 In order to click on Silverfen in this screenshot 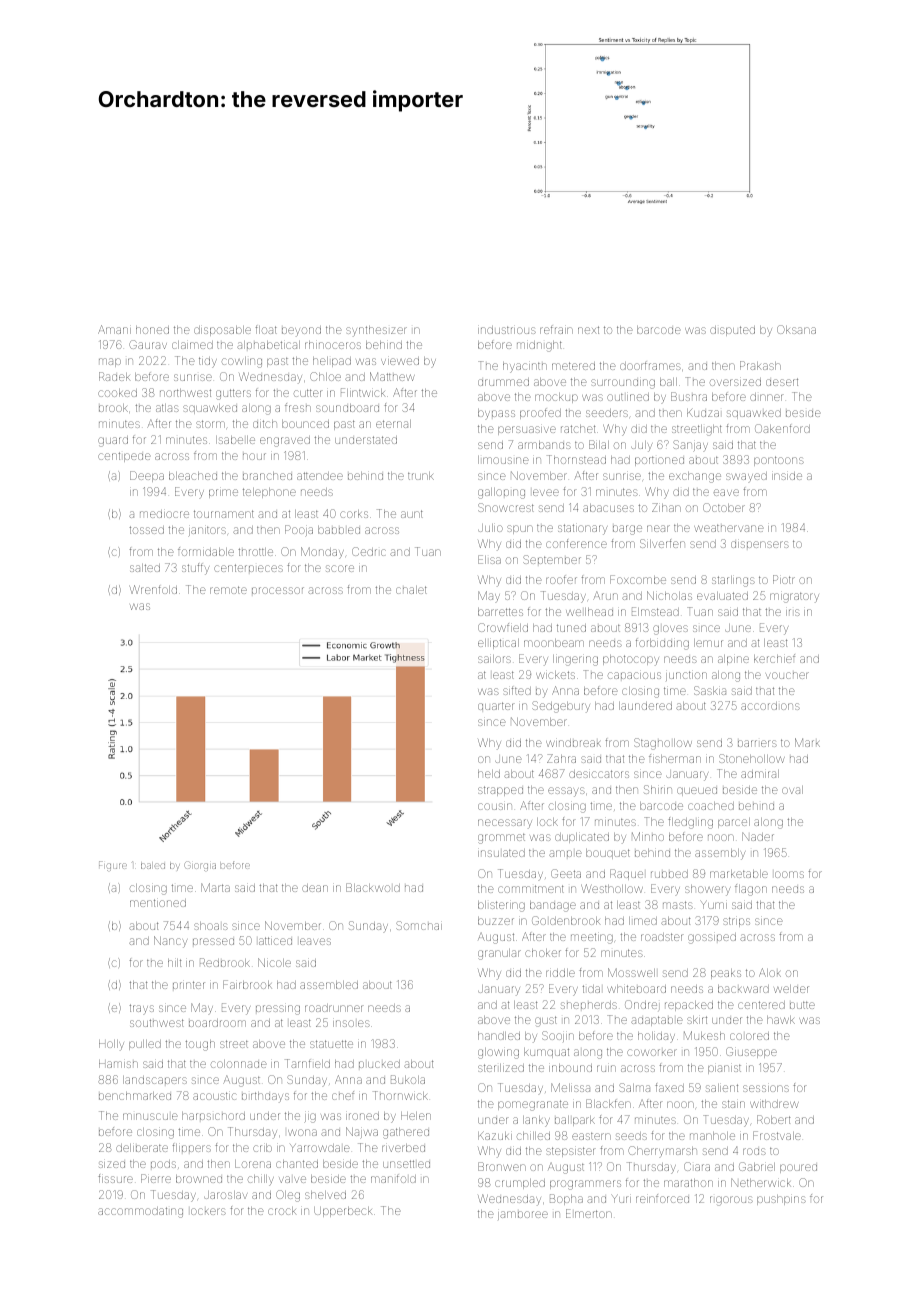, I will do `click(662, 543)`.
